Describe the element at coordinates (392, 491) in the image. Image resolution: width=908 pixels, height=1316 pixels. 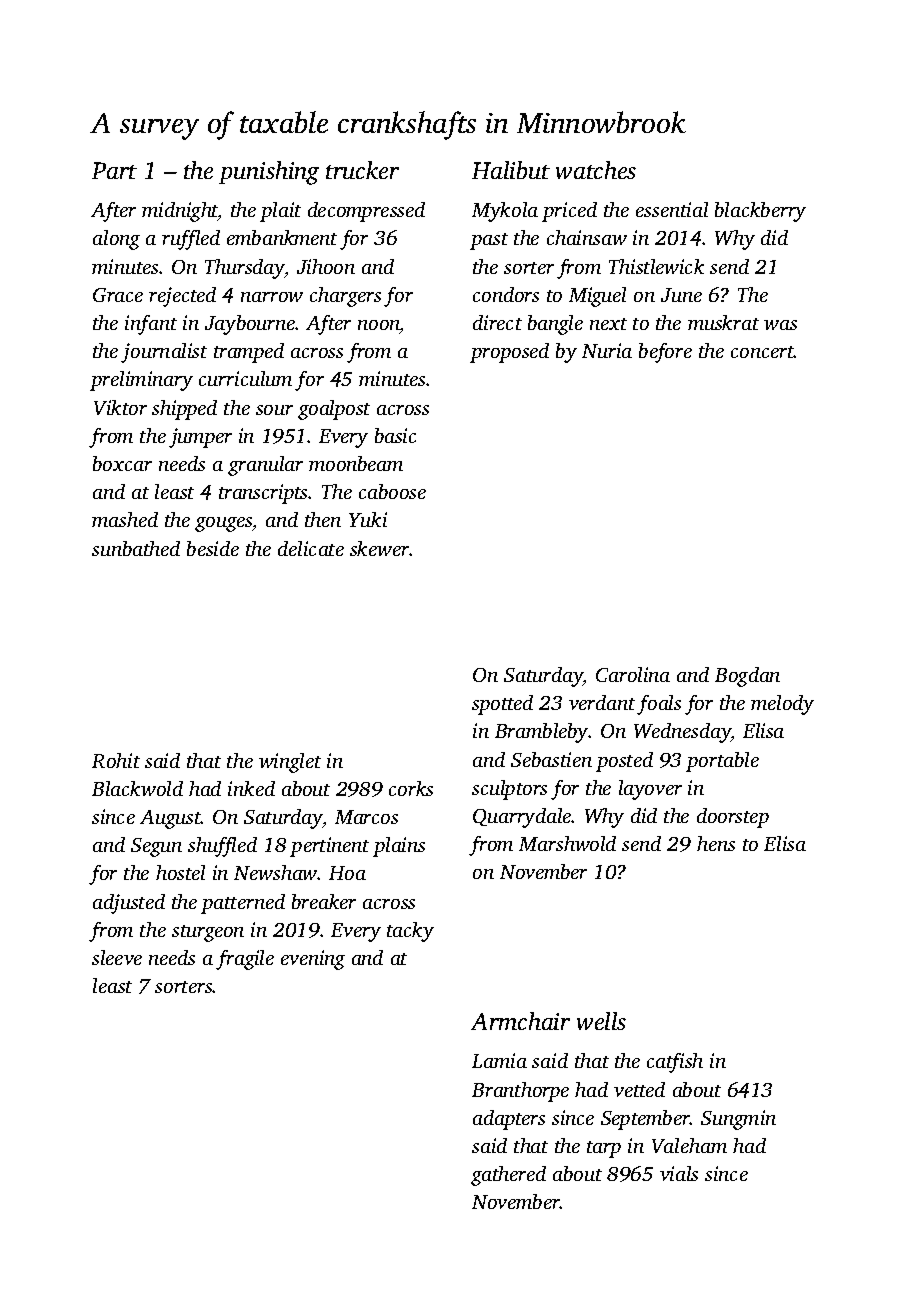
I see `caboose` at that location.
